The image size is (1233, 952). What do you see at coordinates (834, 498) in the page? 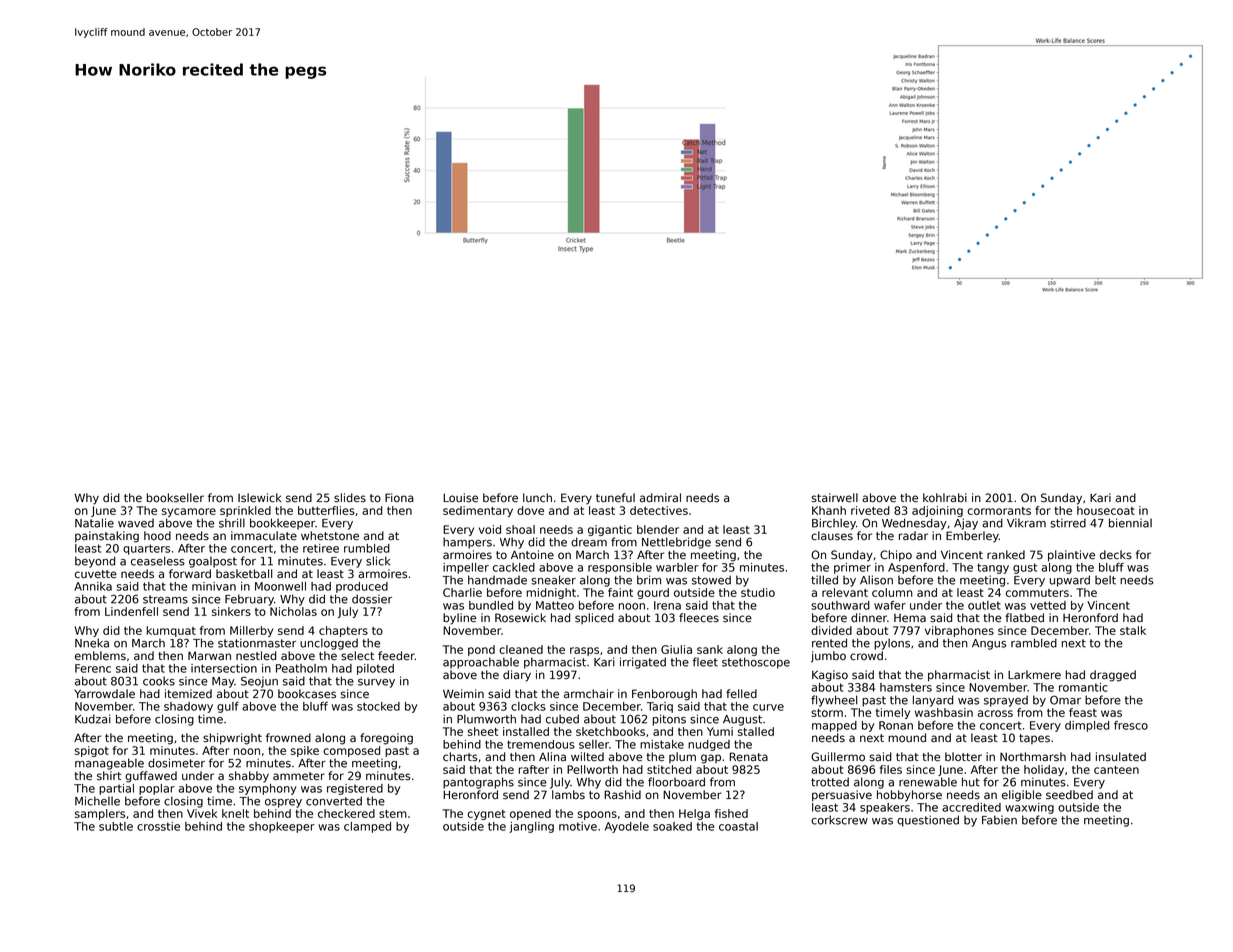
I see `stairwell` at bounding box center [834, 498].
